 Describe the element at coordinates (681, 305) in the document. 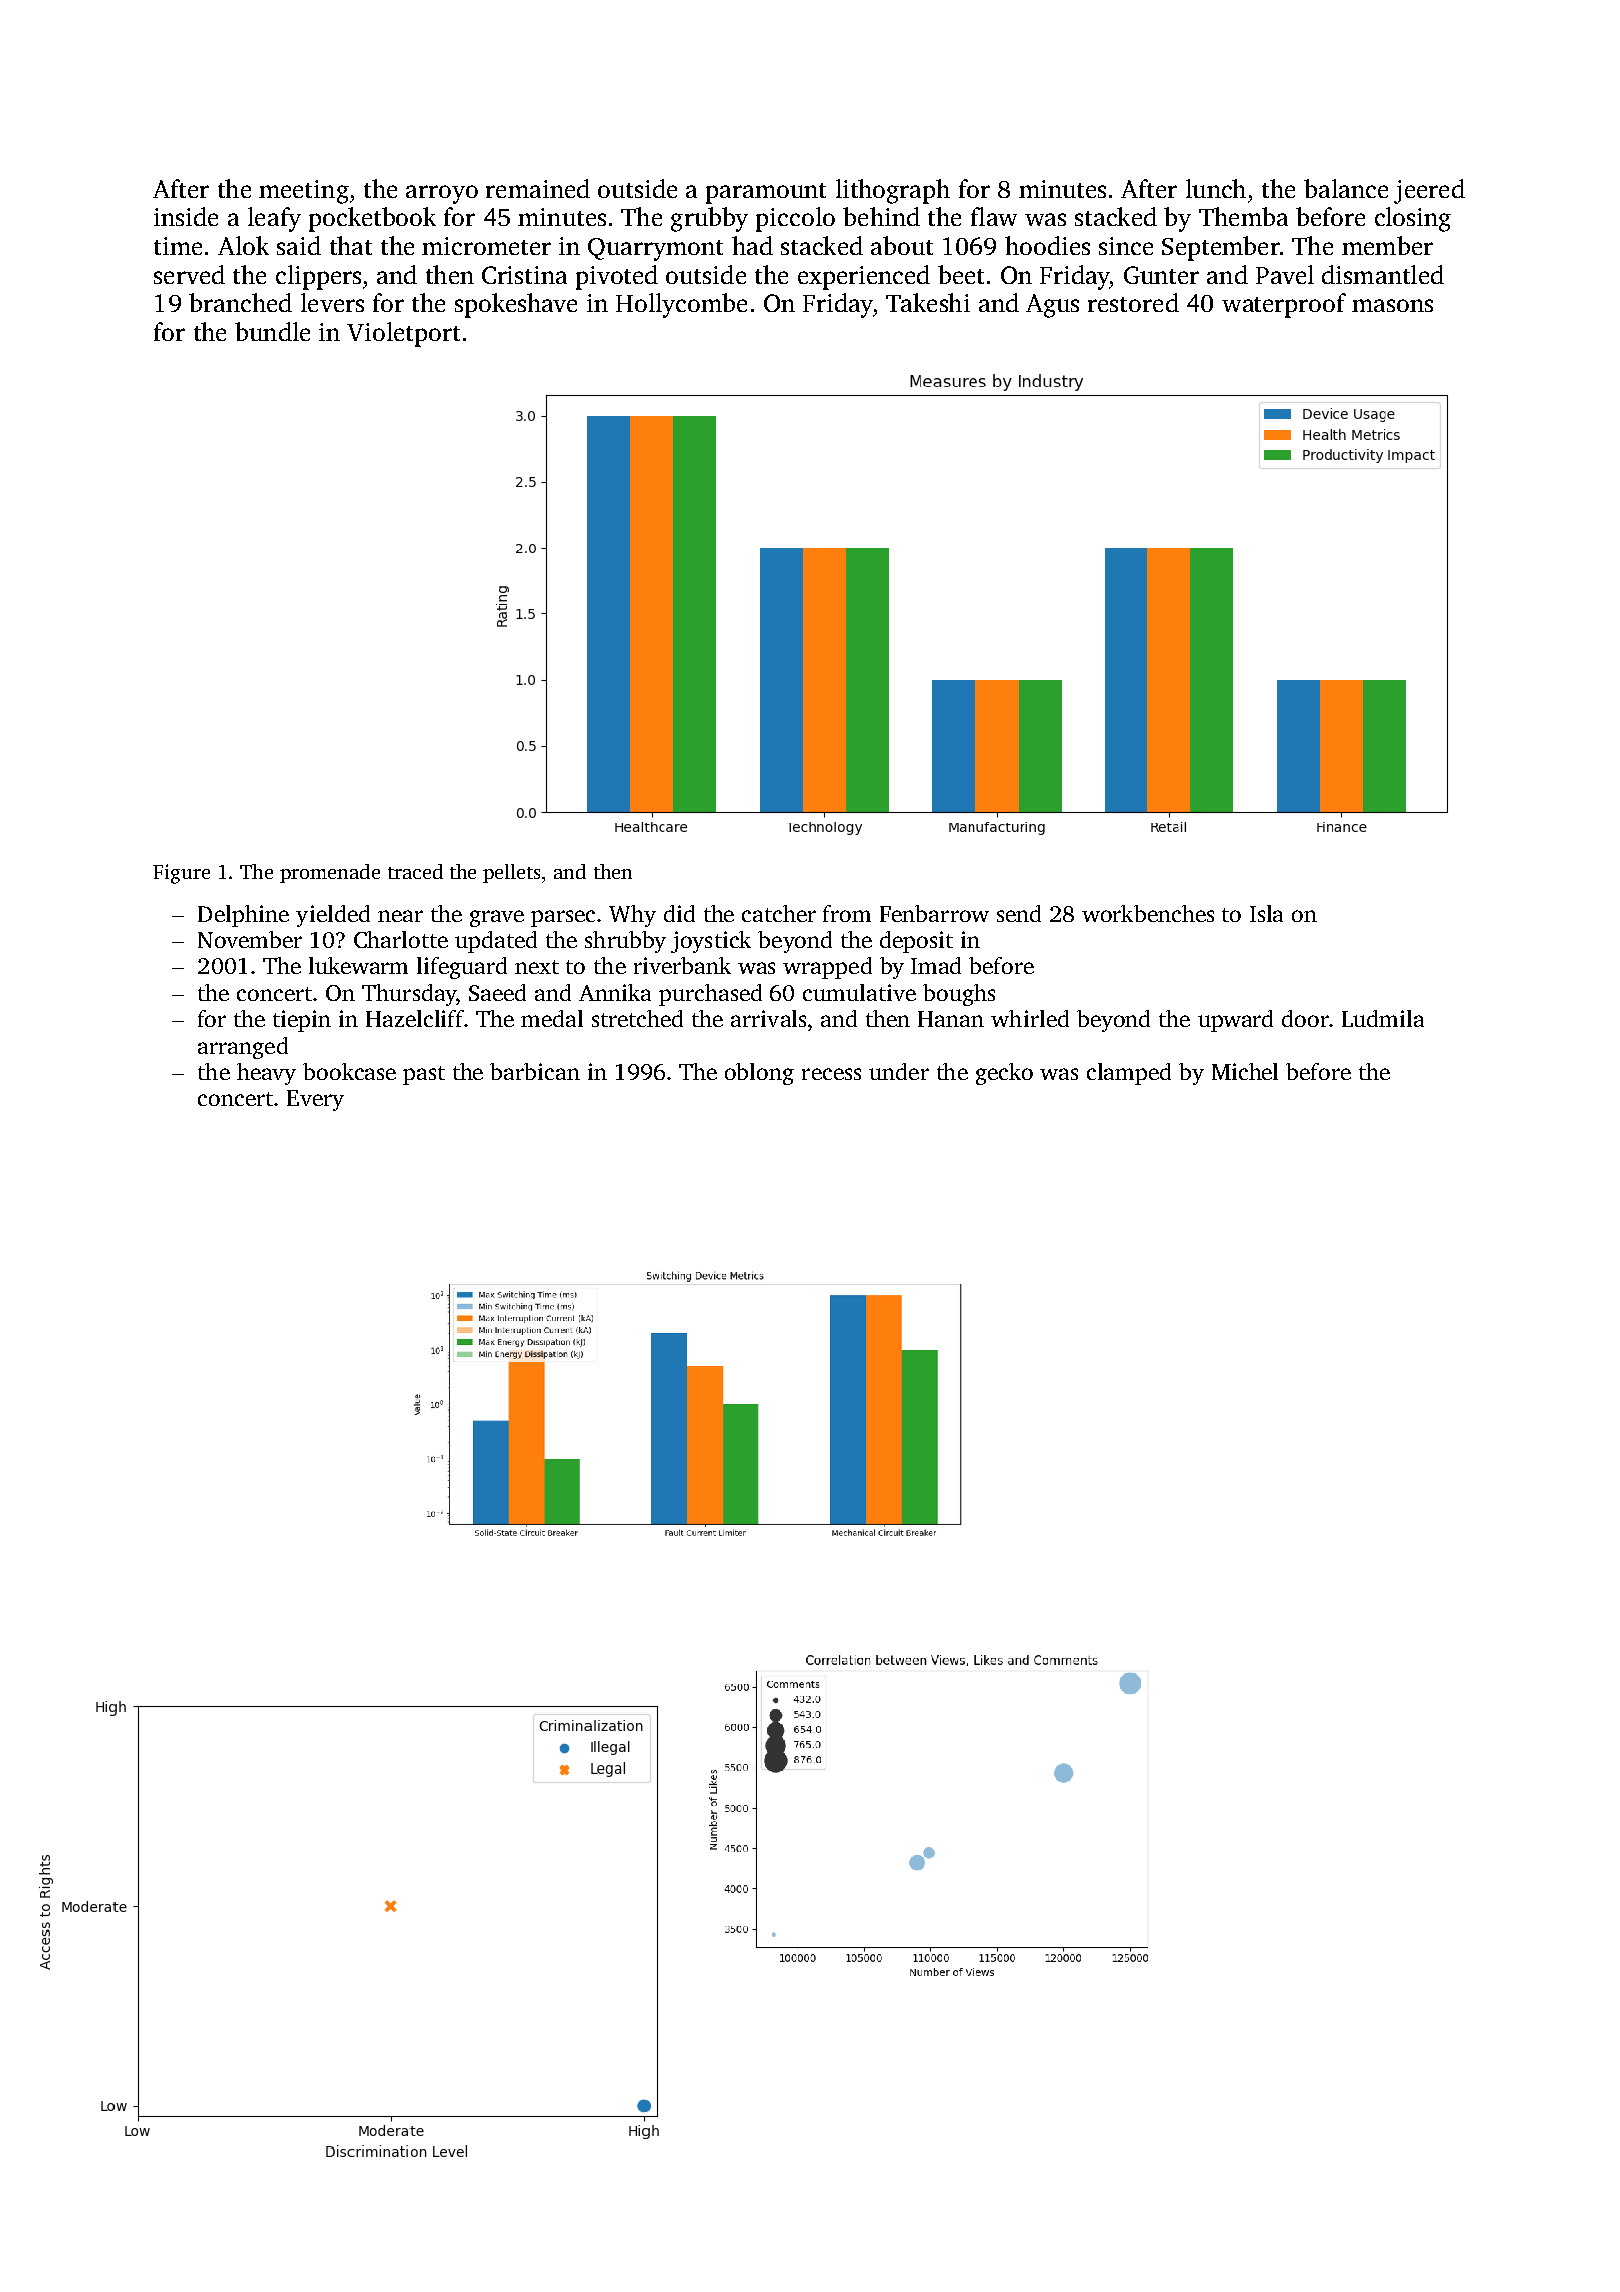

I see `Hollycombe` at that location.
